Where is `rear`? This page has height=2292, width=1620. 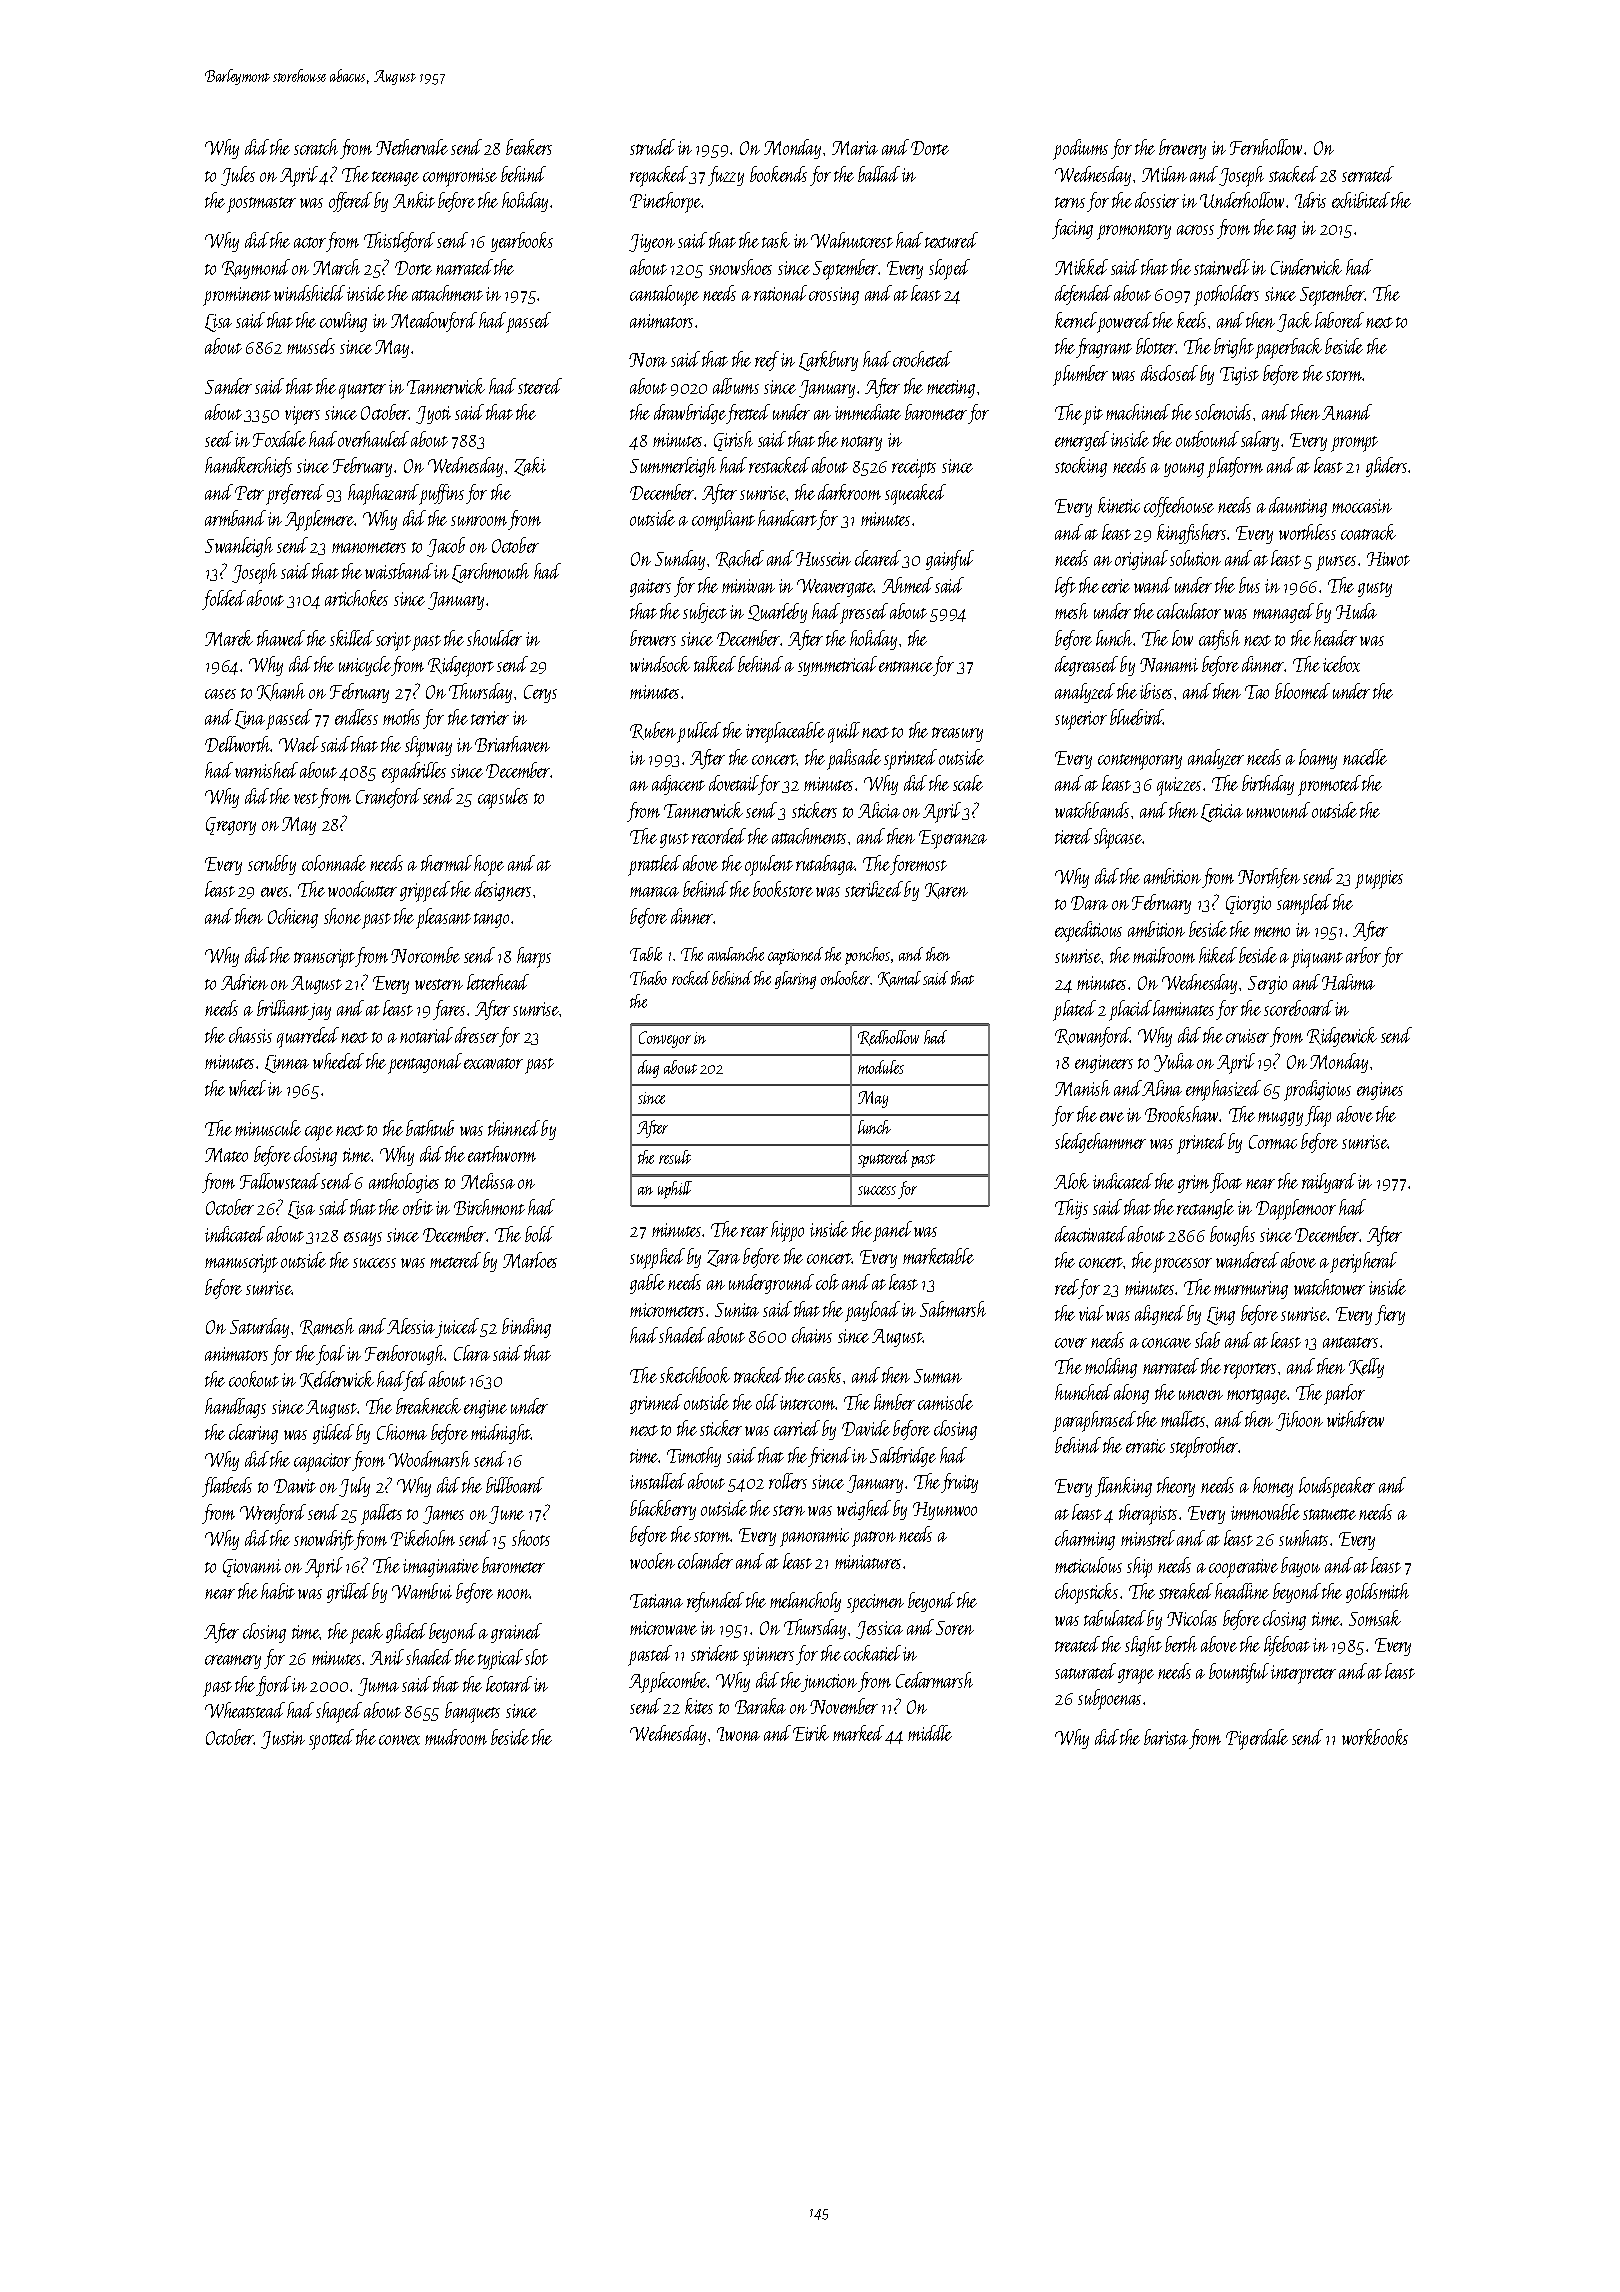 rear is located at coordinates (754, 1232).
